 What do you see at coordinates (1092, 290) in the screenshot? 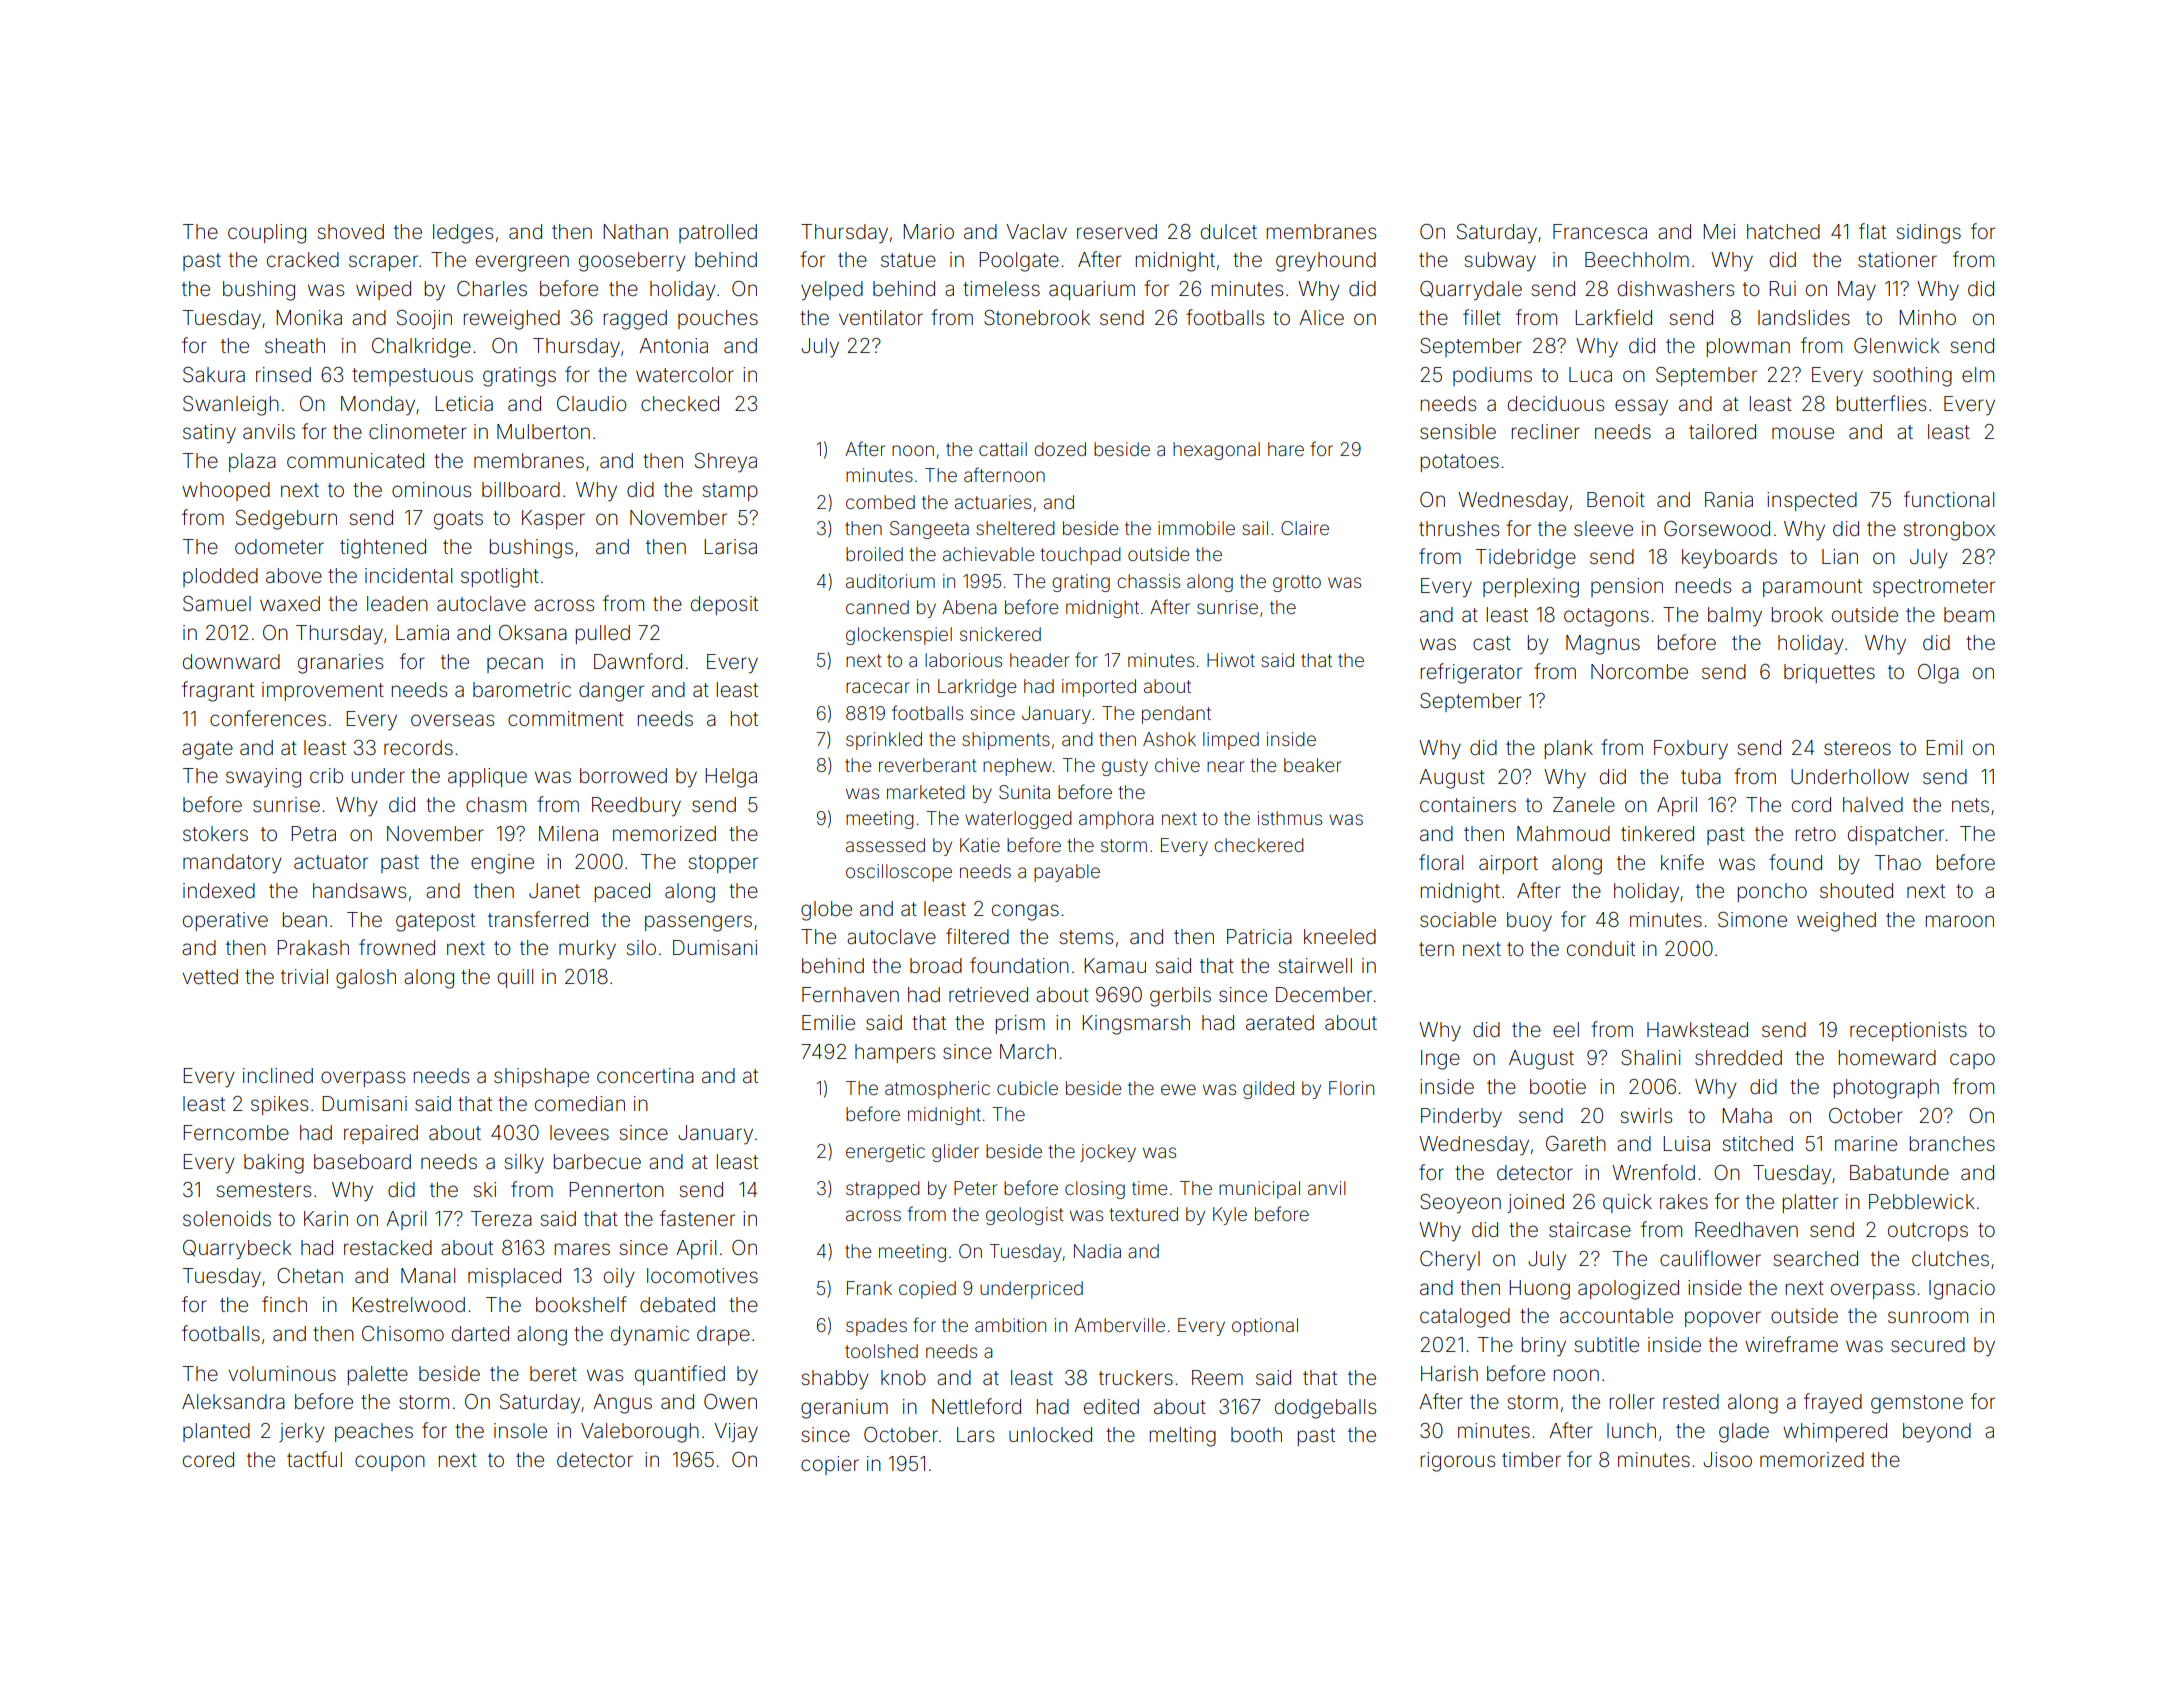
I see `aquarium` at bounding box center [1092, 290].
